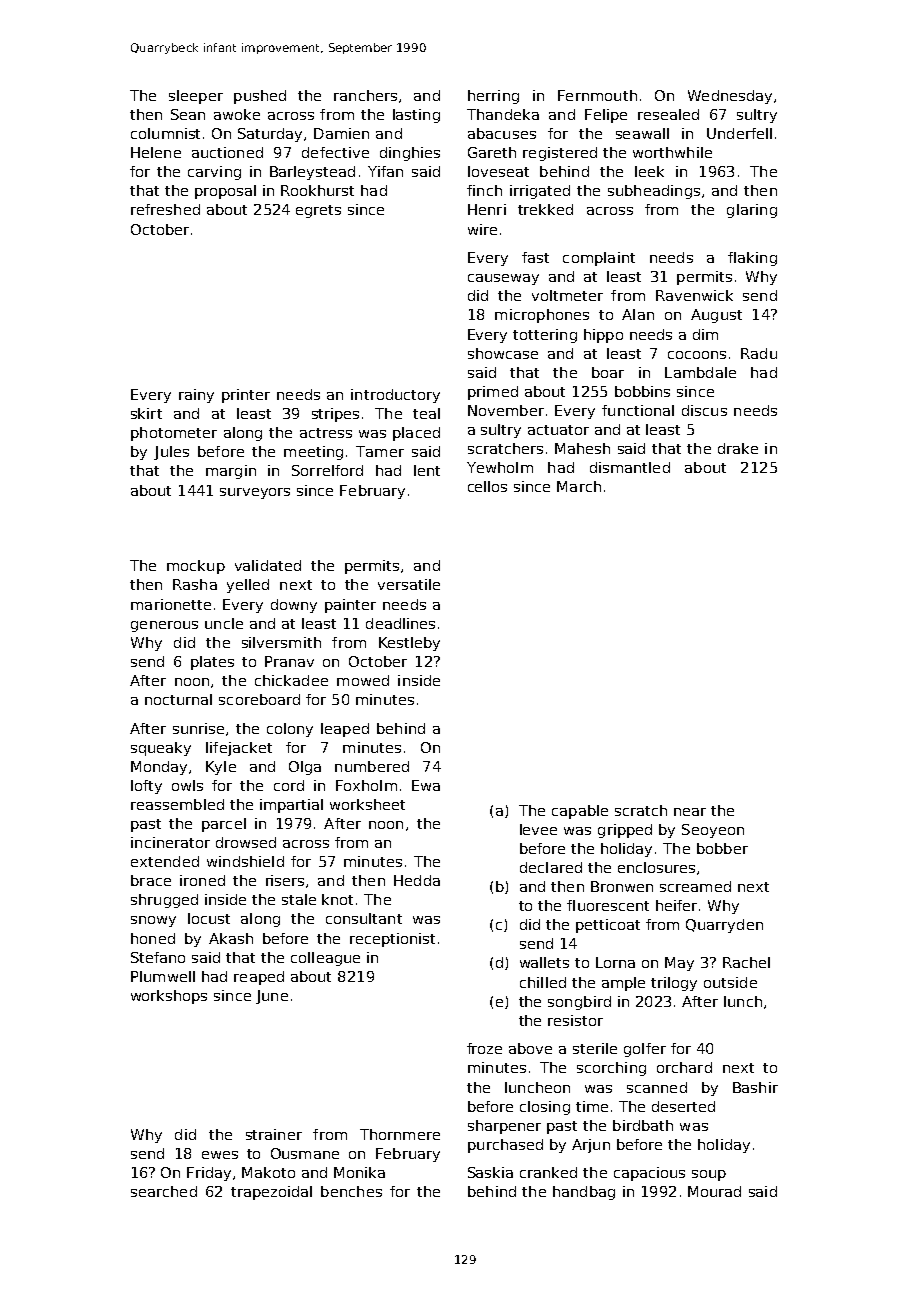  What do you see at coordinates (493, 97) in the page?
I see `herring` at bounding box center [493, 97].
